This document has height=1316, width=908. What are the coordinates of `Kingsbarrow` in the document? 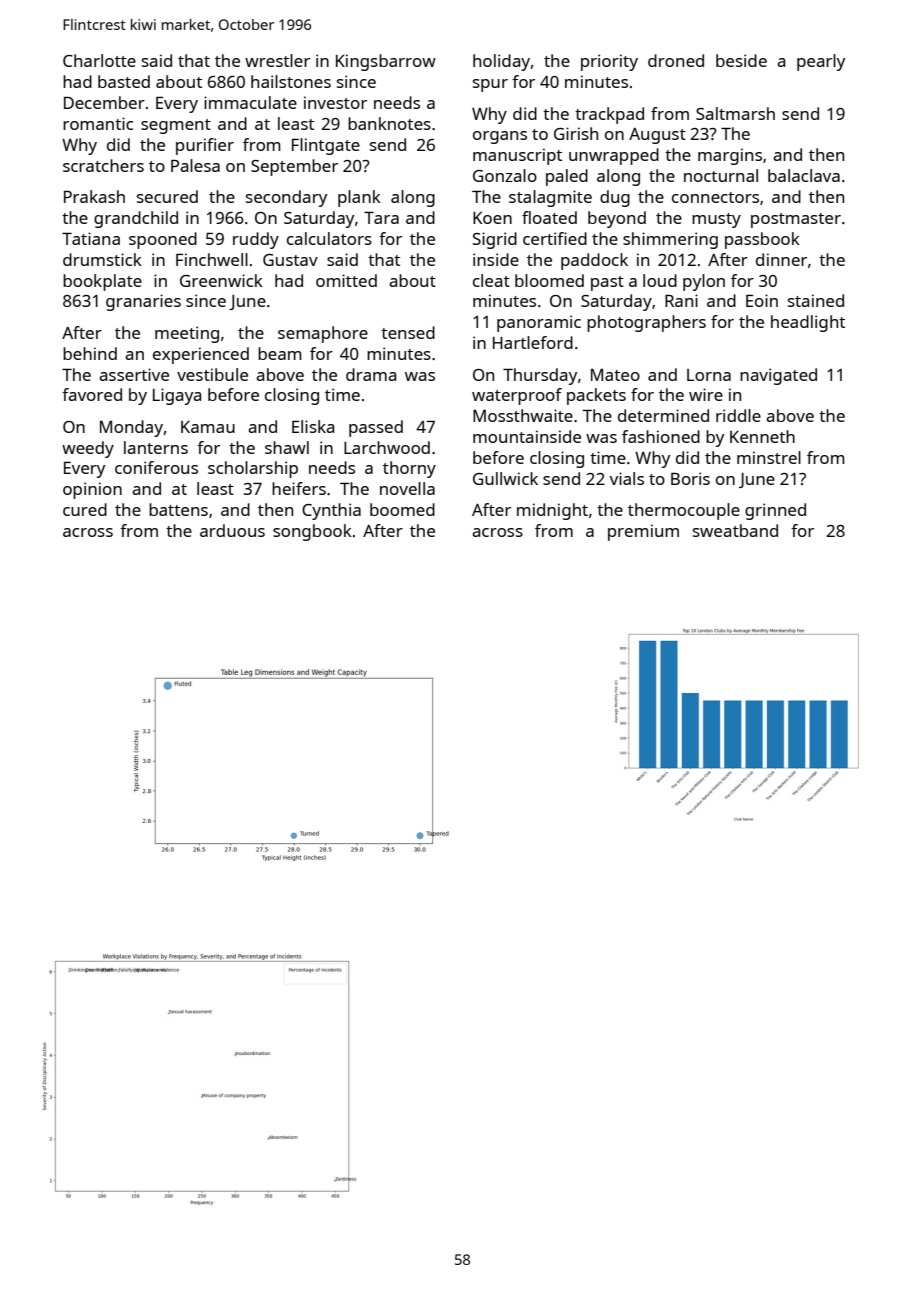 It's located at (386, 62).
